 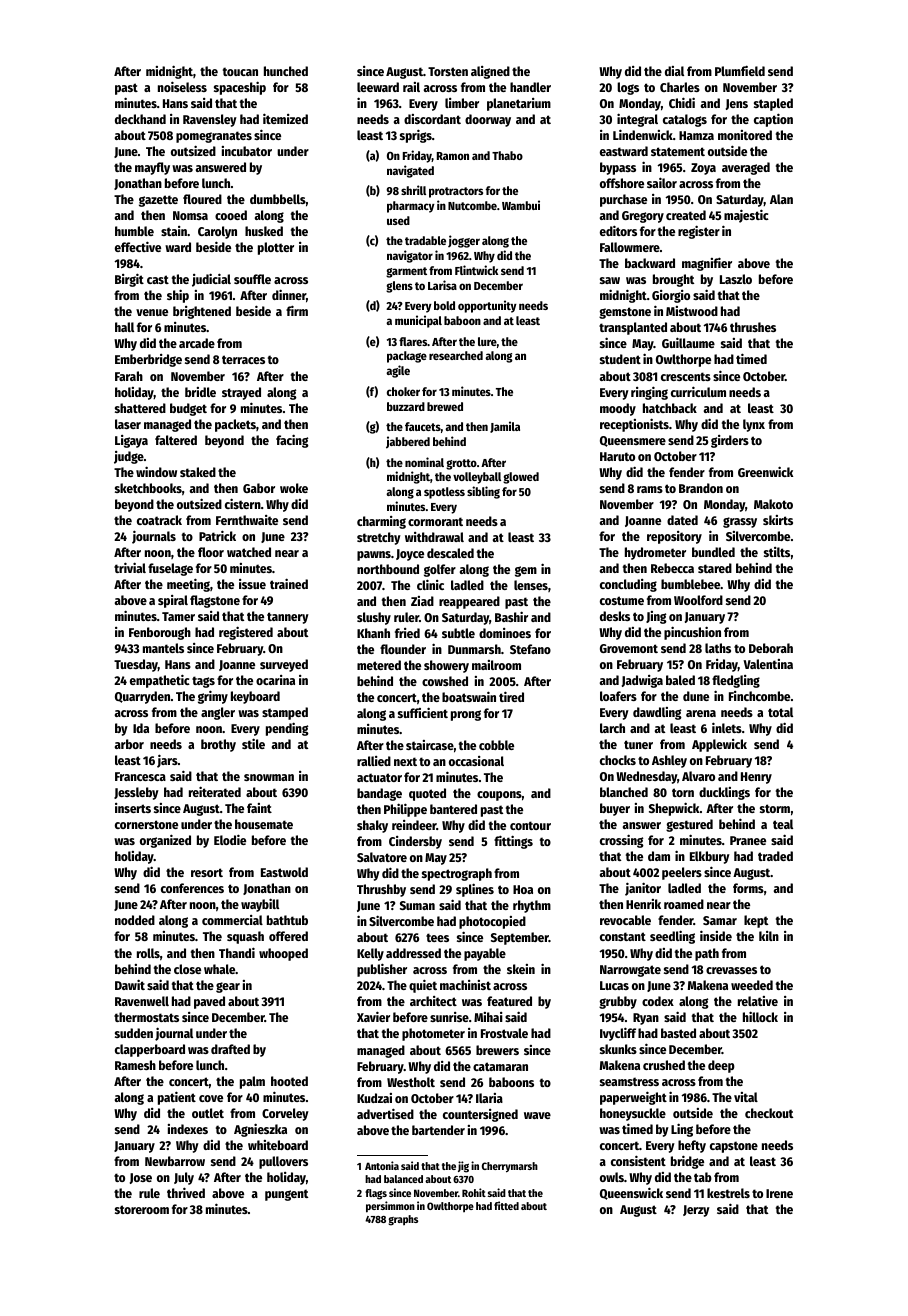 What do you see at coordinates (769, 936) in the page?
I see `kiln` at bounding box center [769, 936].
